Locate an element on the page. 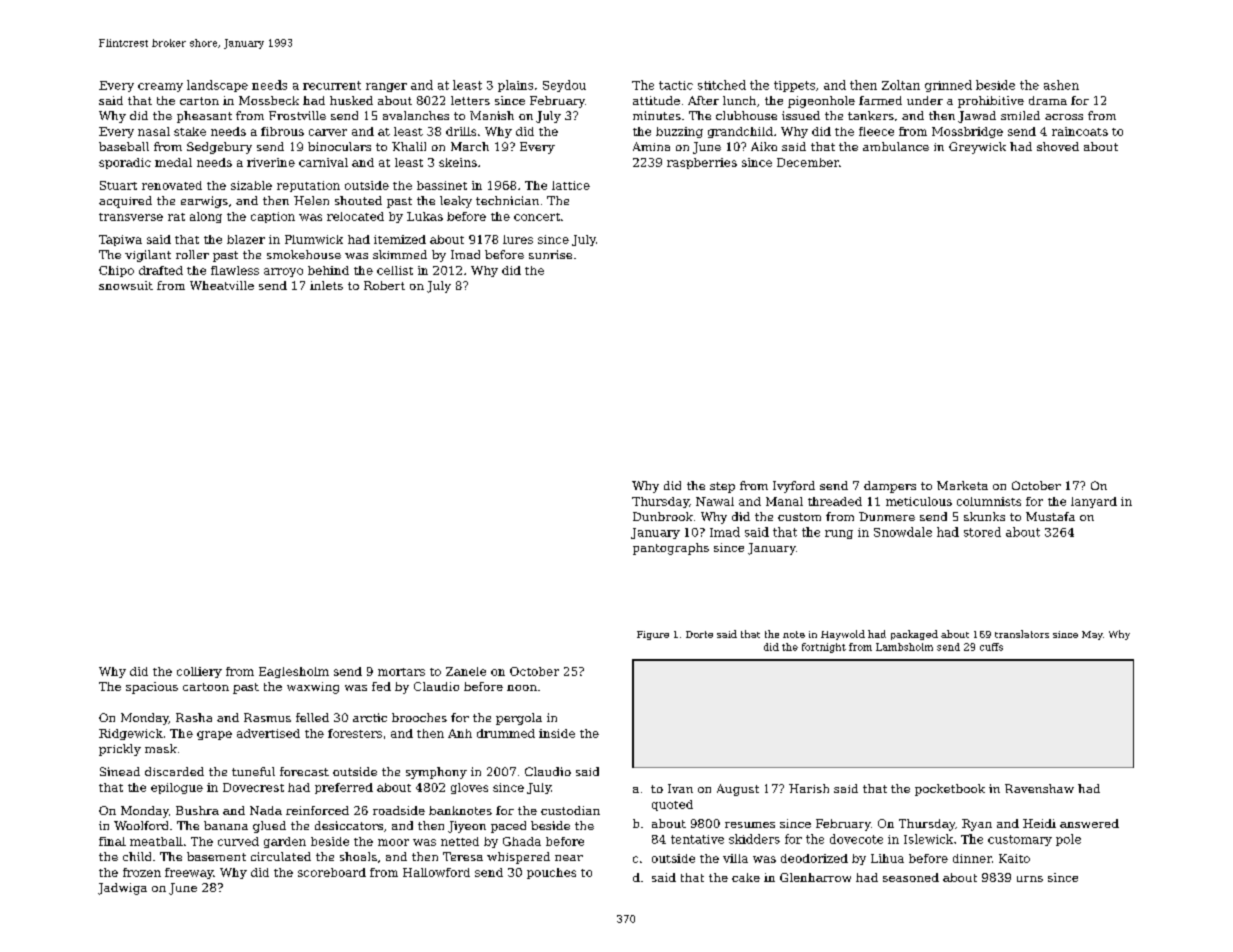  plains is located at coordinates (515, 86).
